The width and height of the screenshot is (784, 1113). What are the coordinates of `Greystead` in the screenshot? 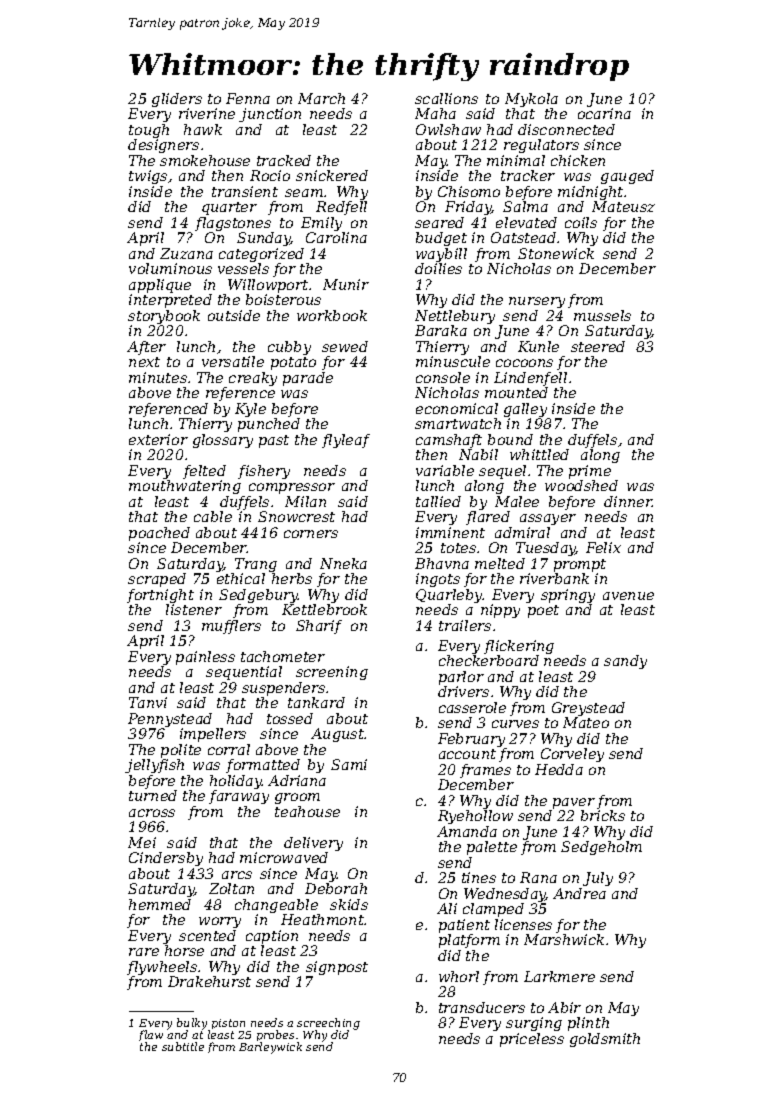 It's located at (588, 709).
